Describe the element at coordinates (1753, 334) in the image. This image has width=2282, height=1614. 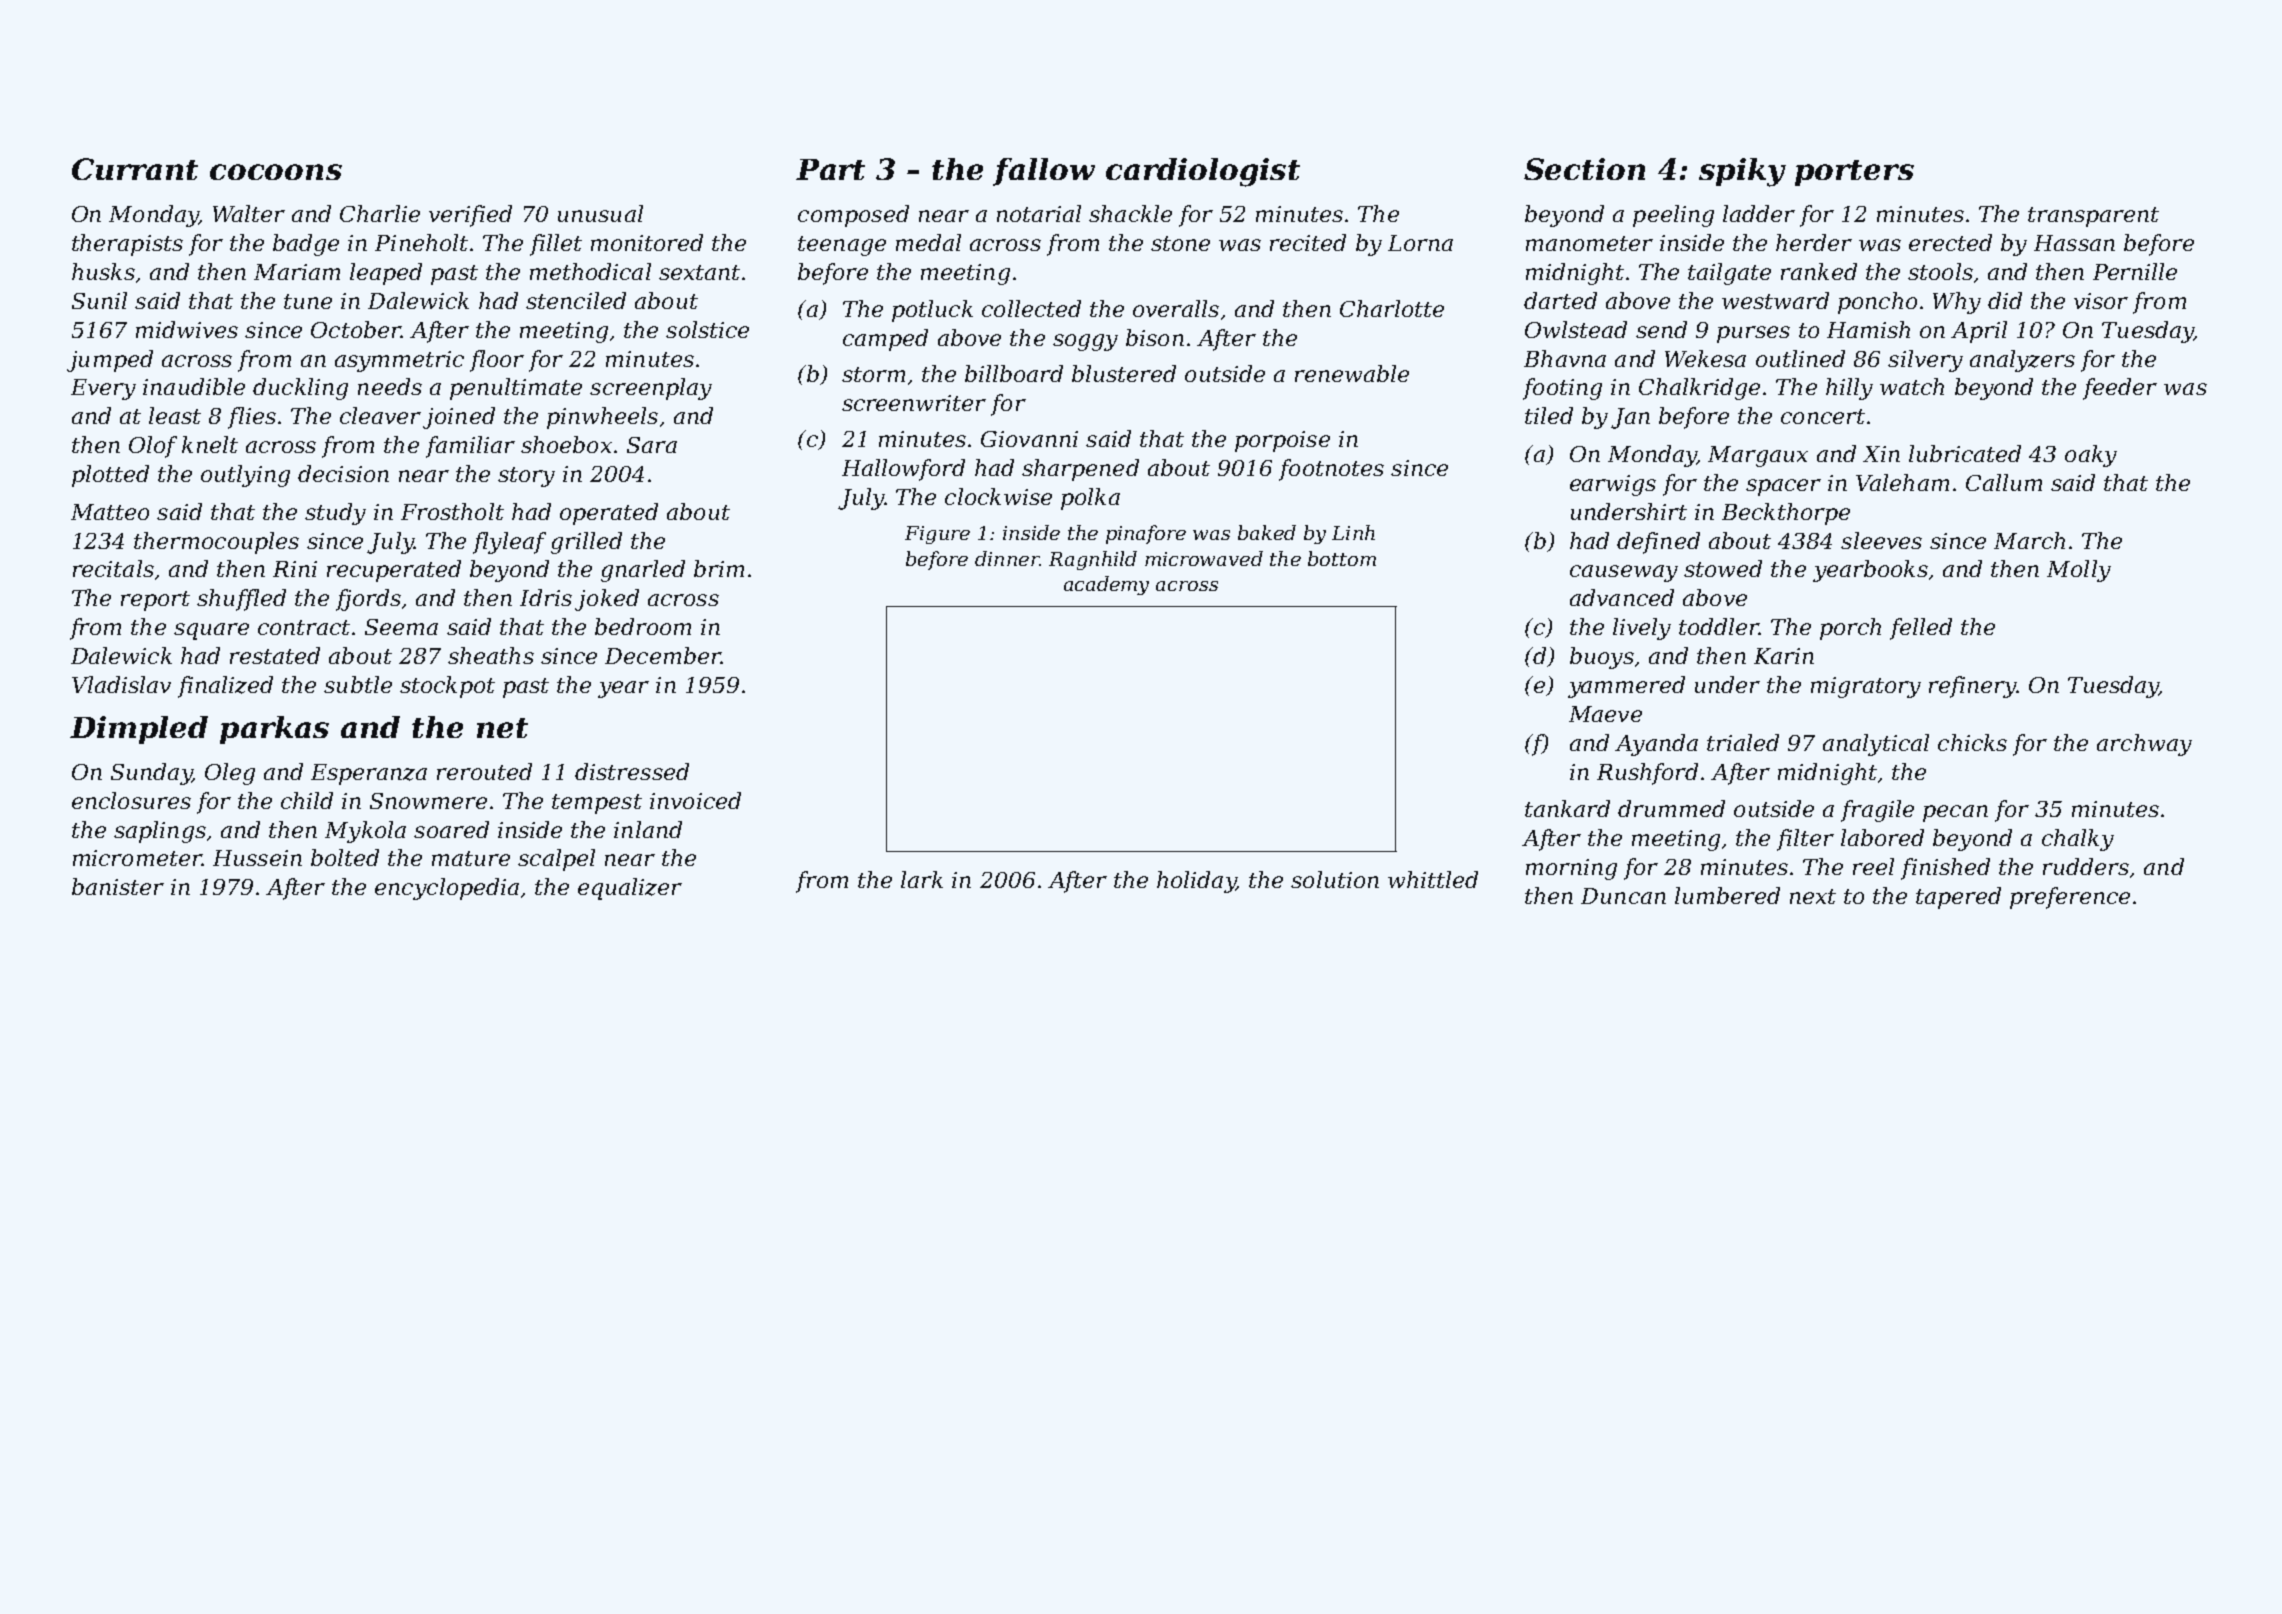
I see `purses` at that location.
